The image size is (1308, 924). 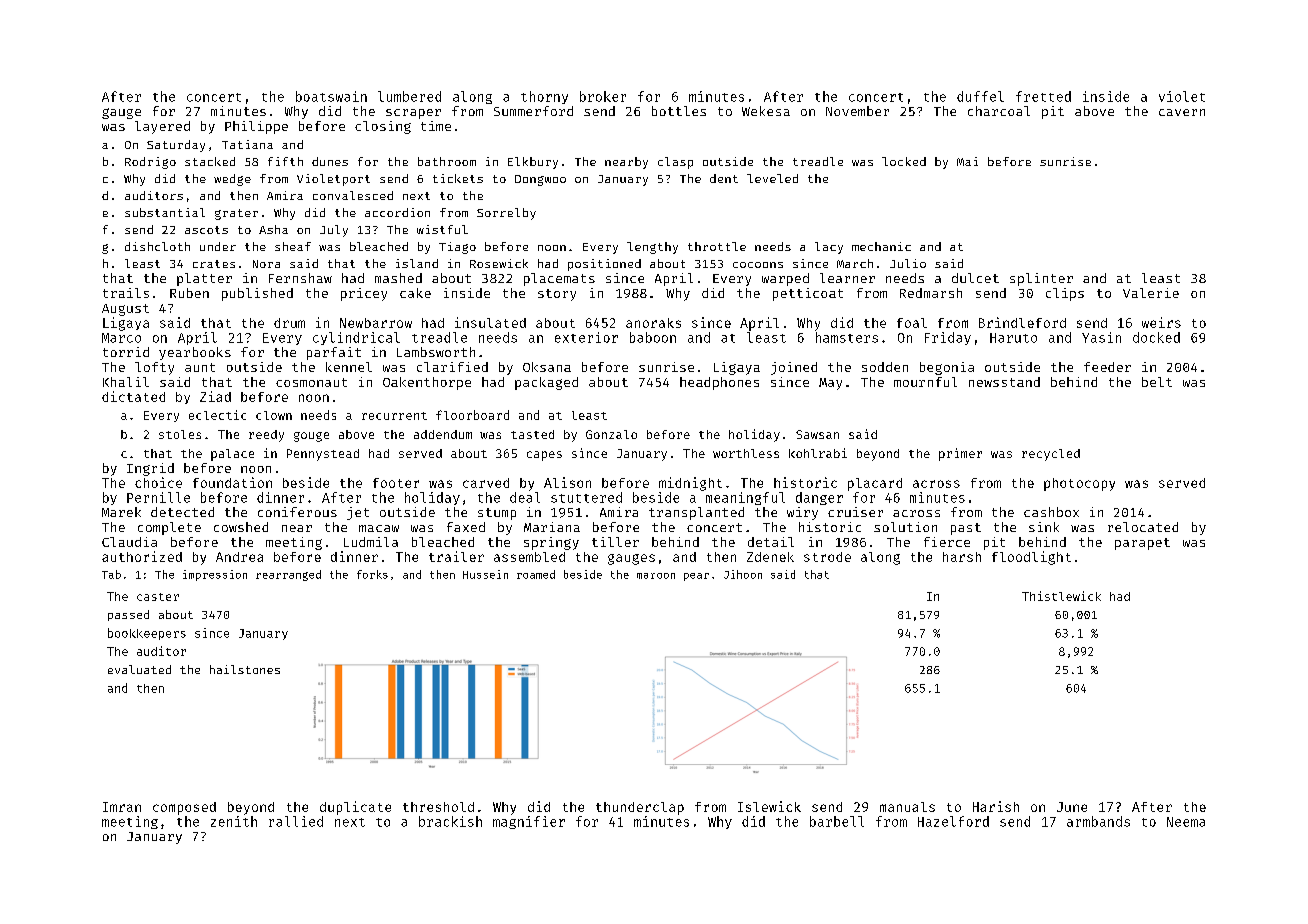 I want to click on wiry, so click(x=802, y=513).
